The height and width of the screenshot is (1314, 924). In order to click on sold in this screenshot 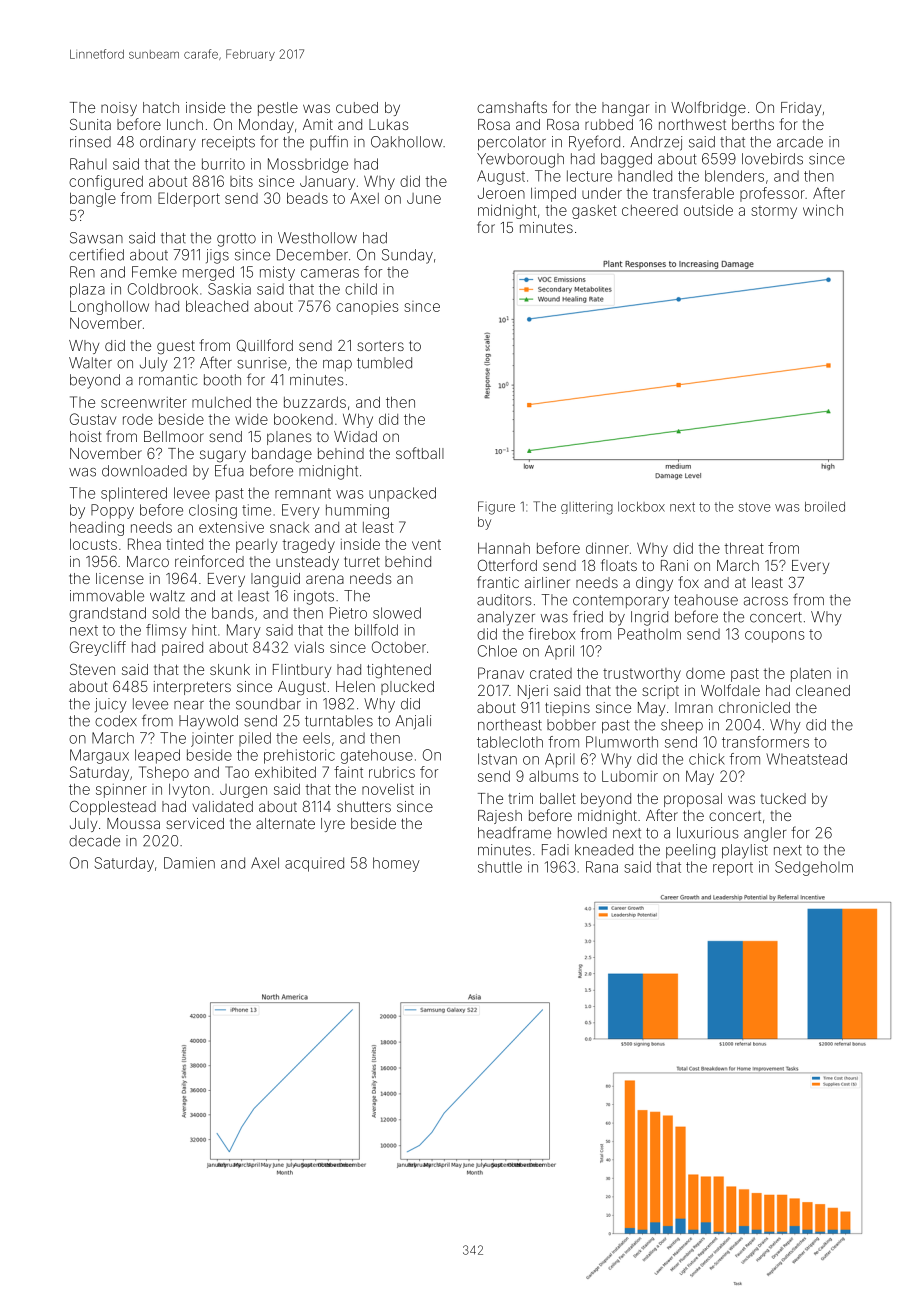, I will do `click(165, 613)`.
